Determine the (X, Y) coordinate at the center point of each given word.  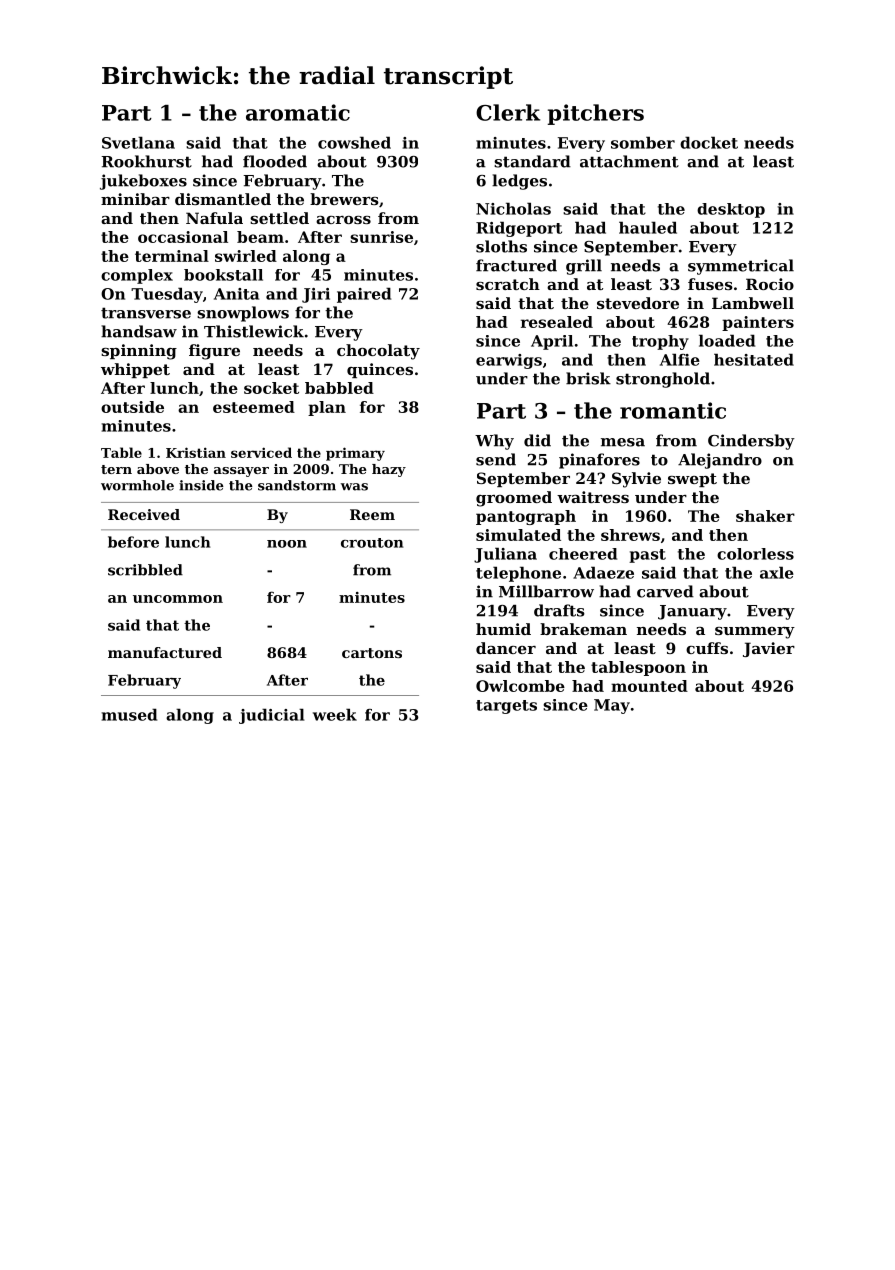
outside (132, 407)
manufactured (165, 652)
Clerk (508, 112)
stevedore (638, 303)
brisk (588, 378)
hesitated (754, 359)
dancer (506, 648)
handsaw (139, 331)
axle (777, 572)
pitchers (596, 114)
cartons (372, 653)
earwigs (509, 361)
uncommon (178, 599)
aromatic (298, 112)
